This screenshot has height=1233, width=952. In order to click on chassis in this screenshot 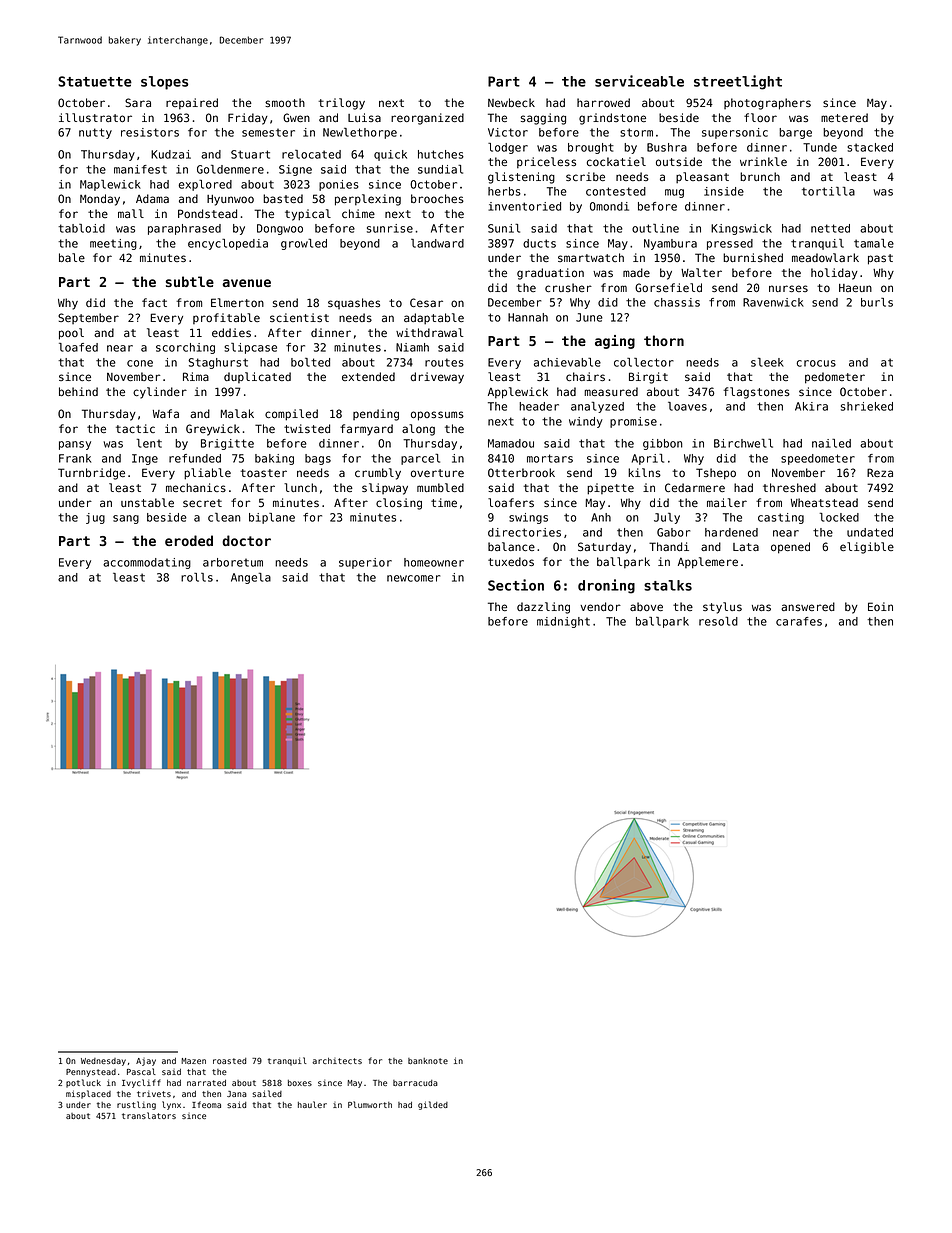, I will do `click(677, 302)`.
